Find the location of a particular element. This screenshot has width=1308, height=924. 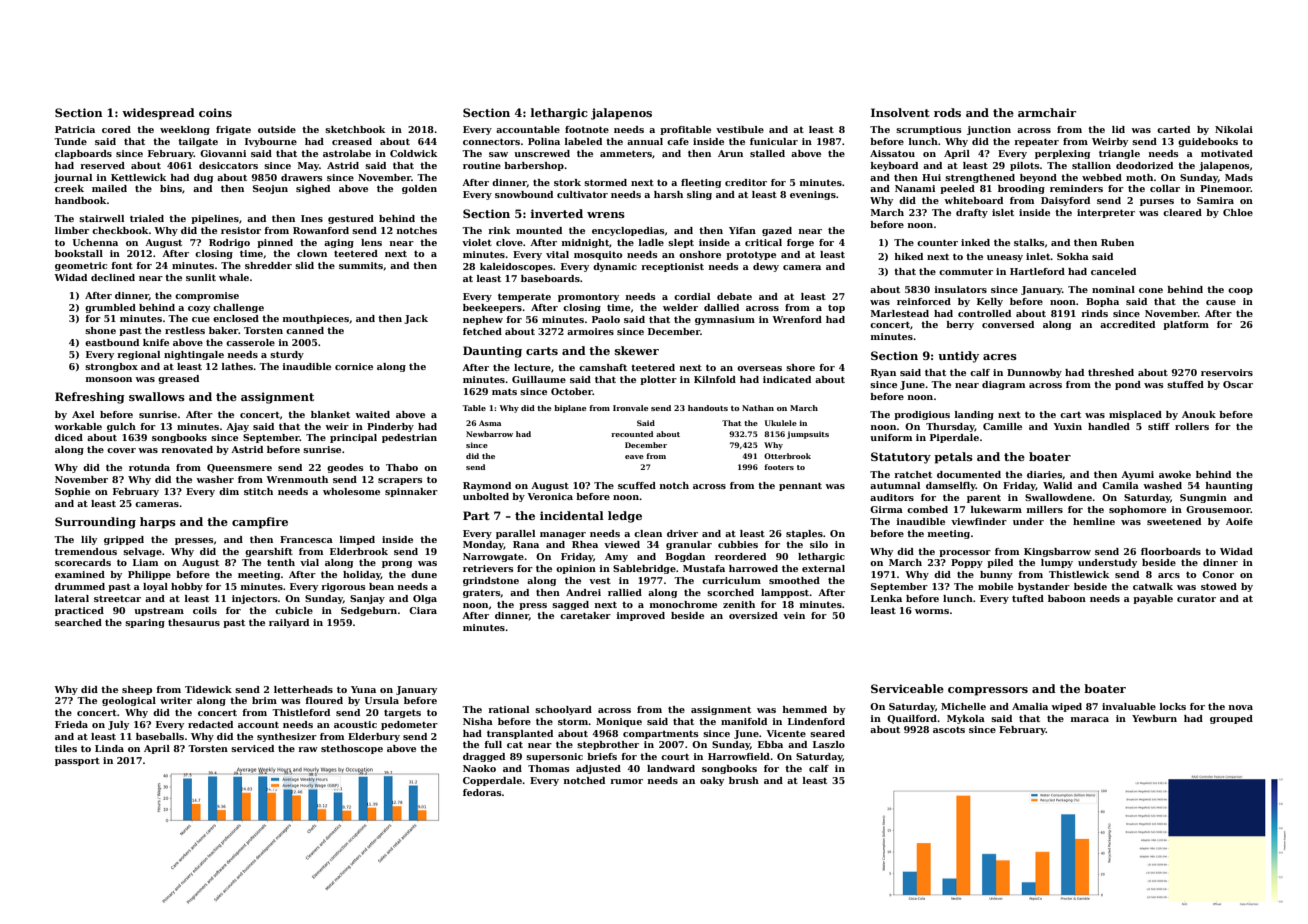

top is located at coordinates (836, 308).
